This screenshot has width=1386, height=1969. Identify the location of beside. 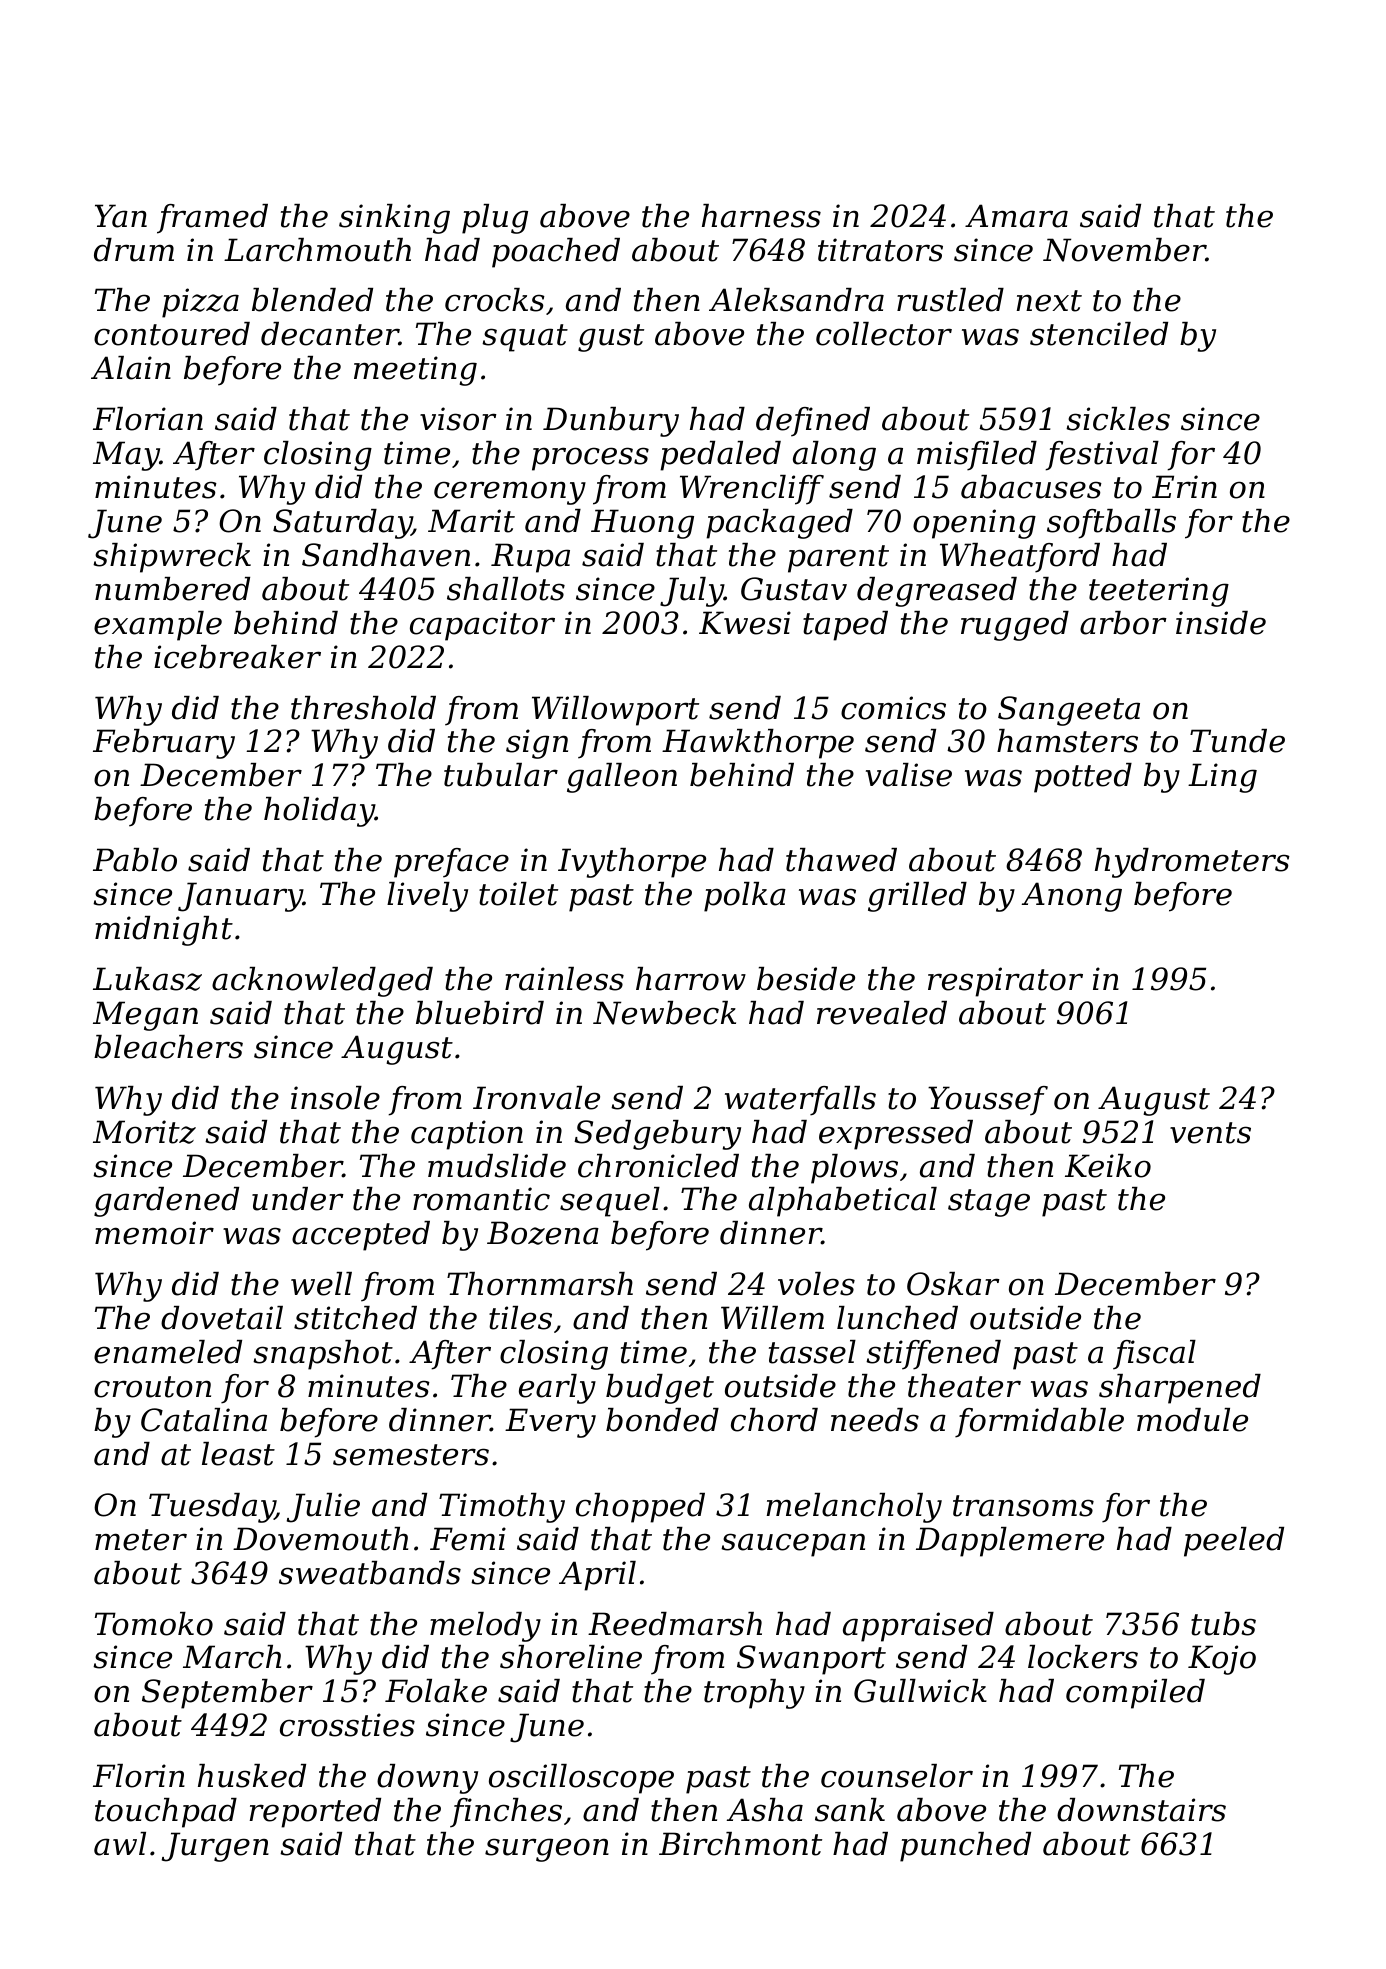
(806, 979).
